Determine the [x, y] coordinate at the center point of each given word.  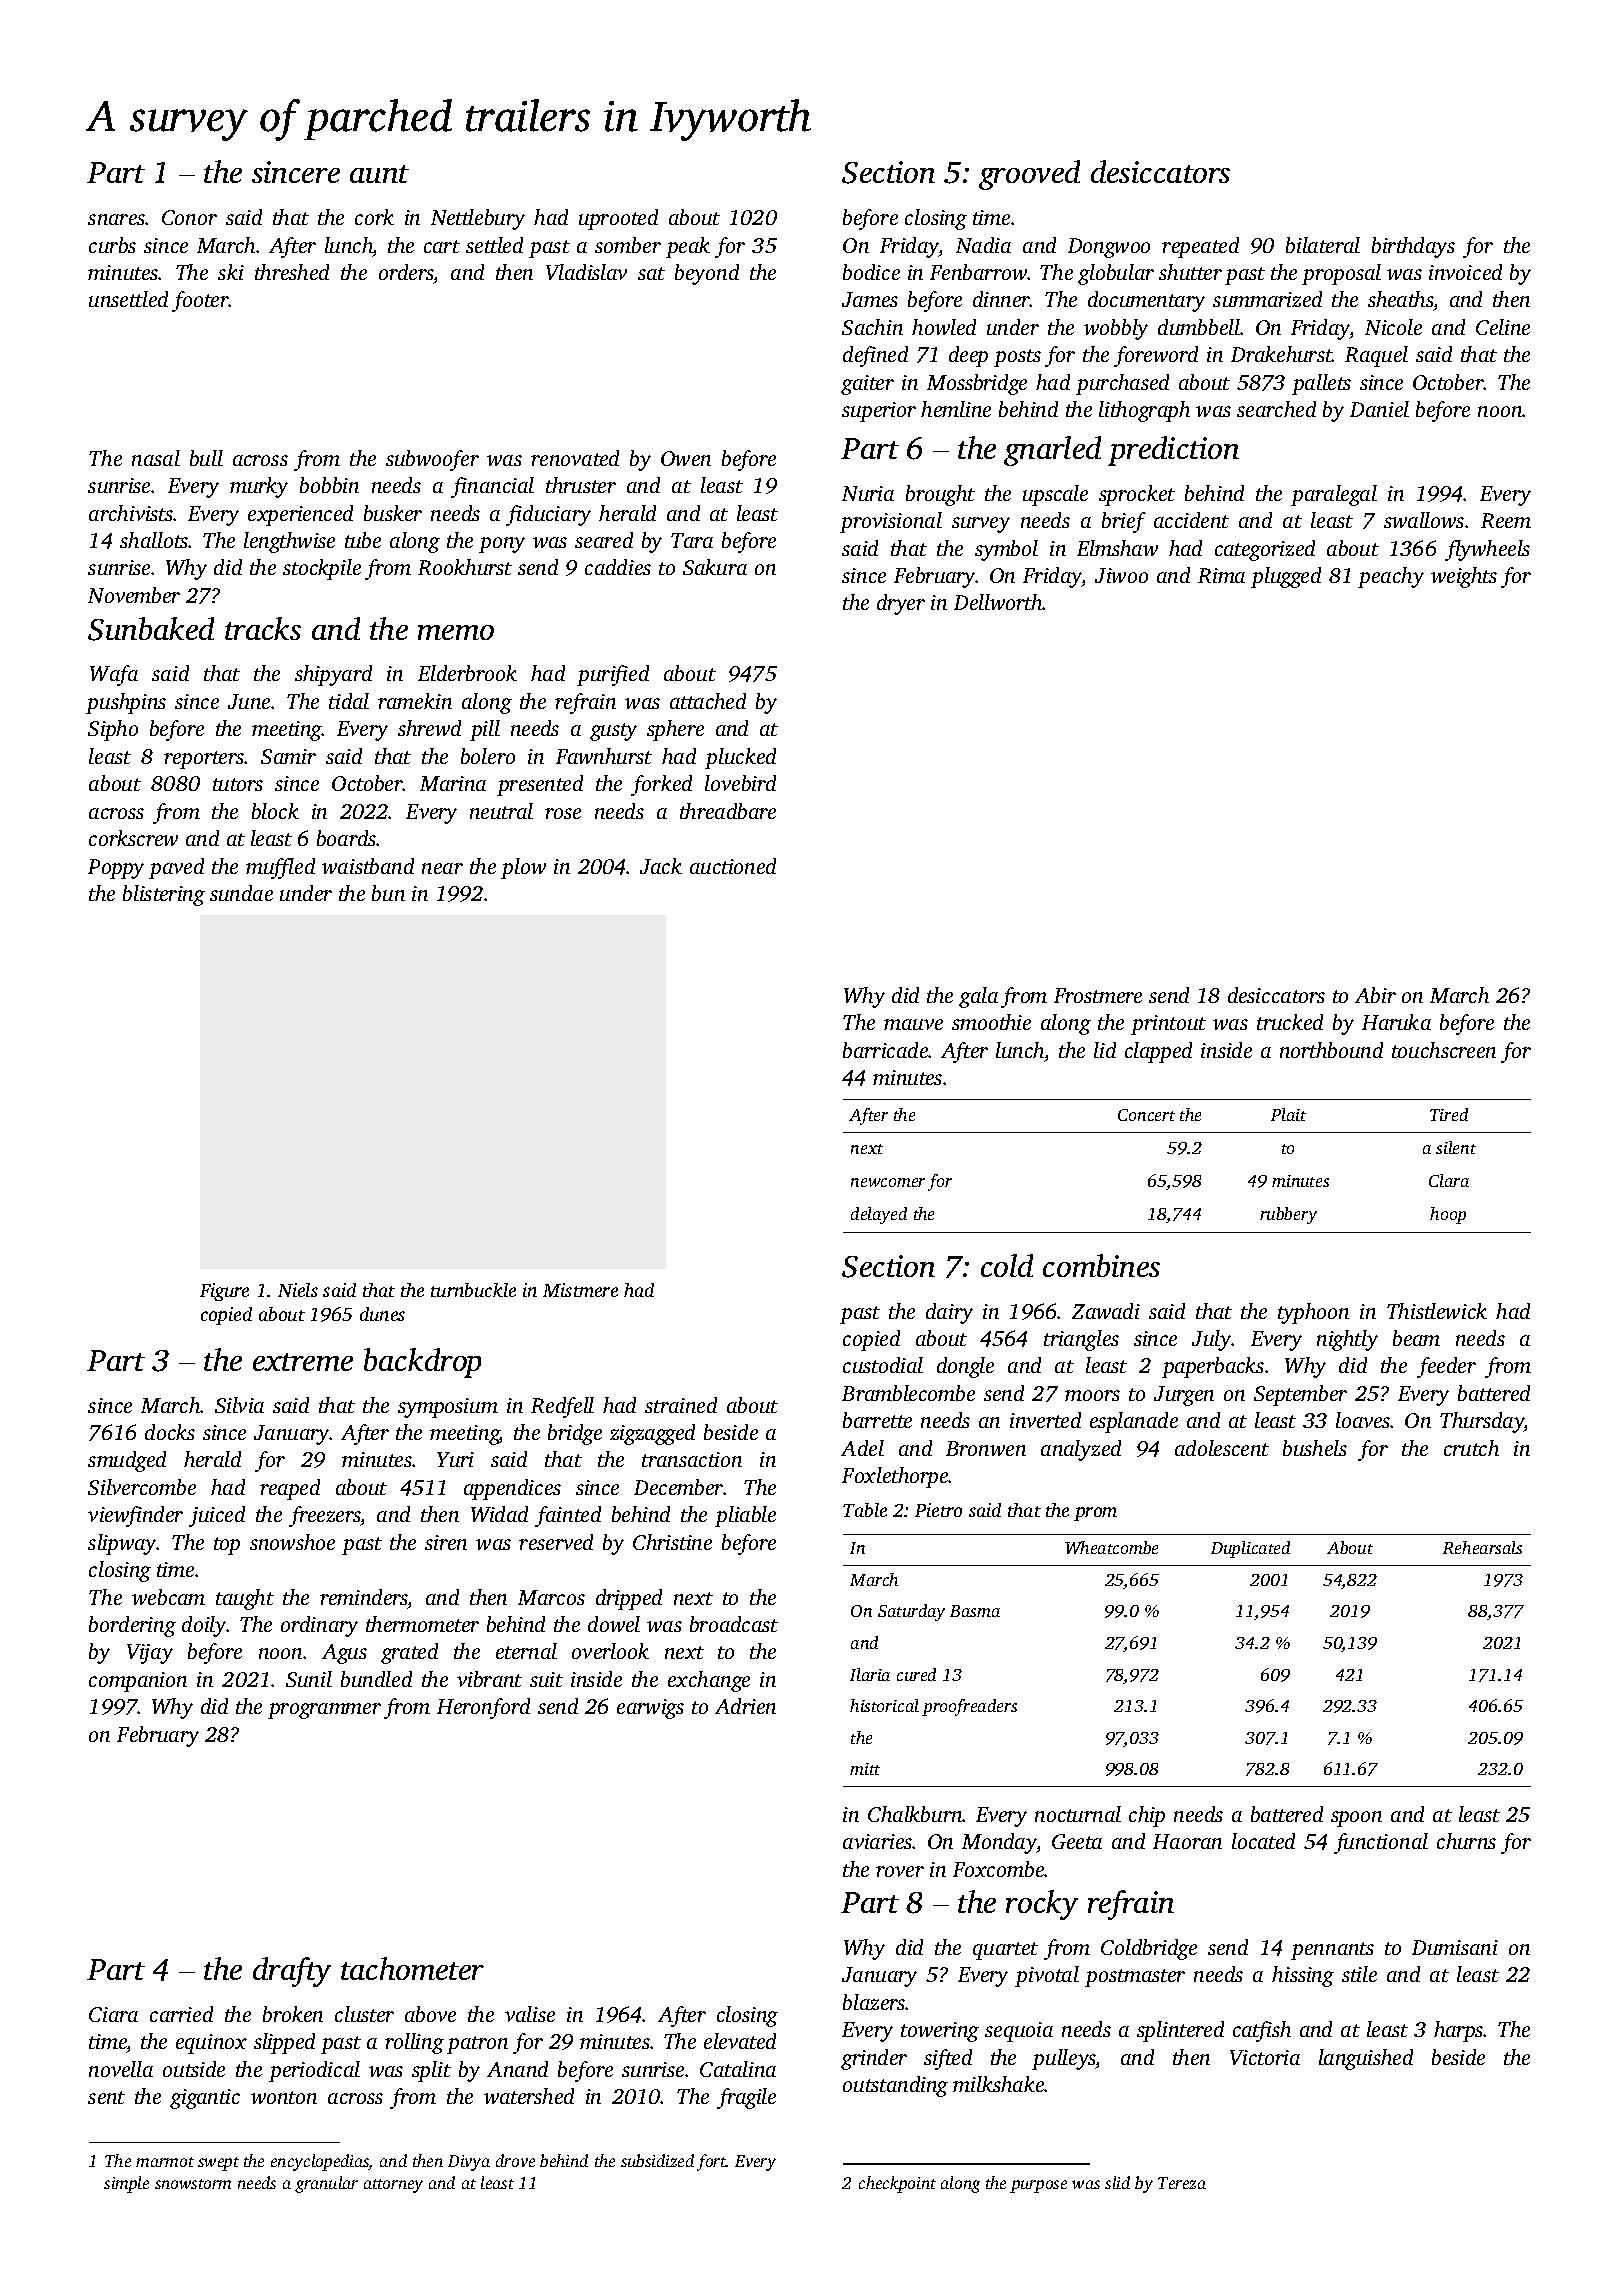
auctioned [733, 866]
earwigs [650, 1709]
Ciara [113, 2014]
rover [900, 1871]
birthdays [1413, 247]
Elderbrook [467, 673]
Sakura [715, 567]
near [442, 868]
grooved [1029, 175]
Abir [1375, 995]
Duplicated [1250, 1549]
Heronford [483, 1708]
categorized [1265, 550]
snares [116, 219]
